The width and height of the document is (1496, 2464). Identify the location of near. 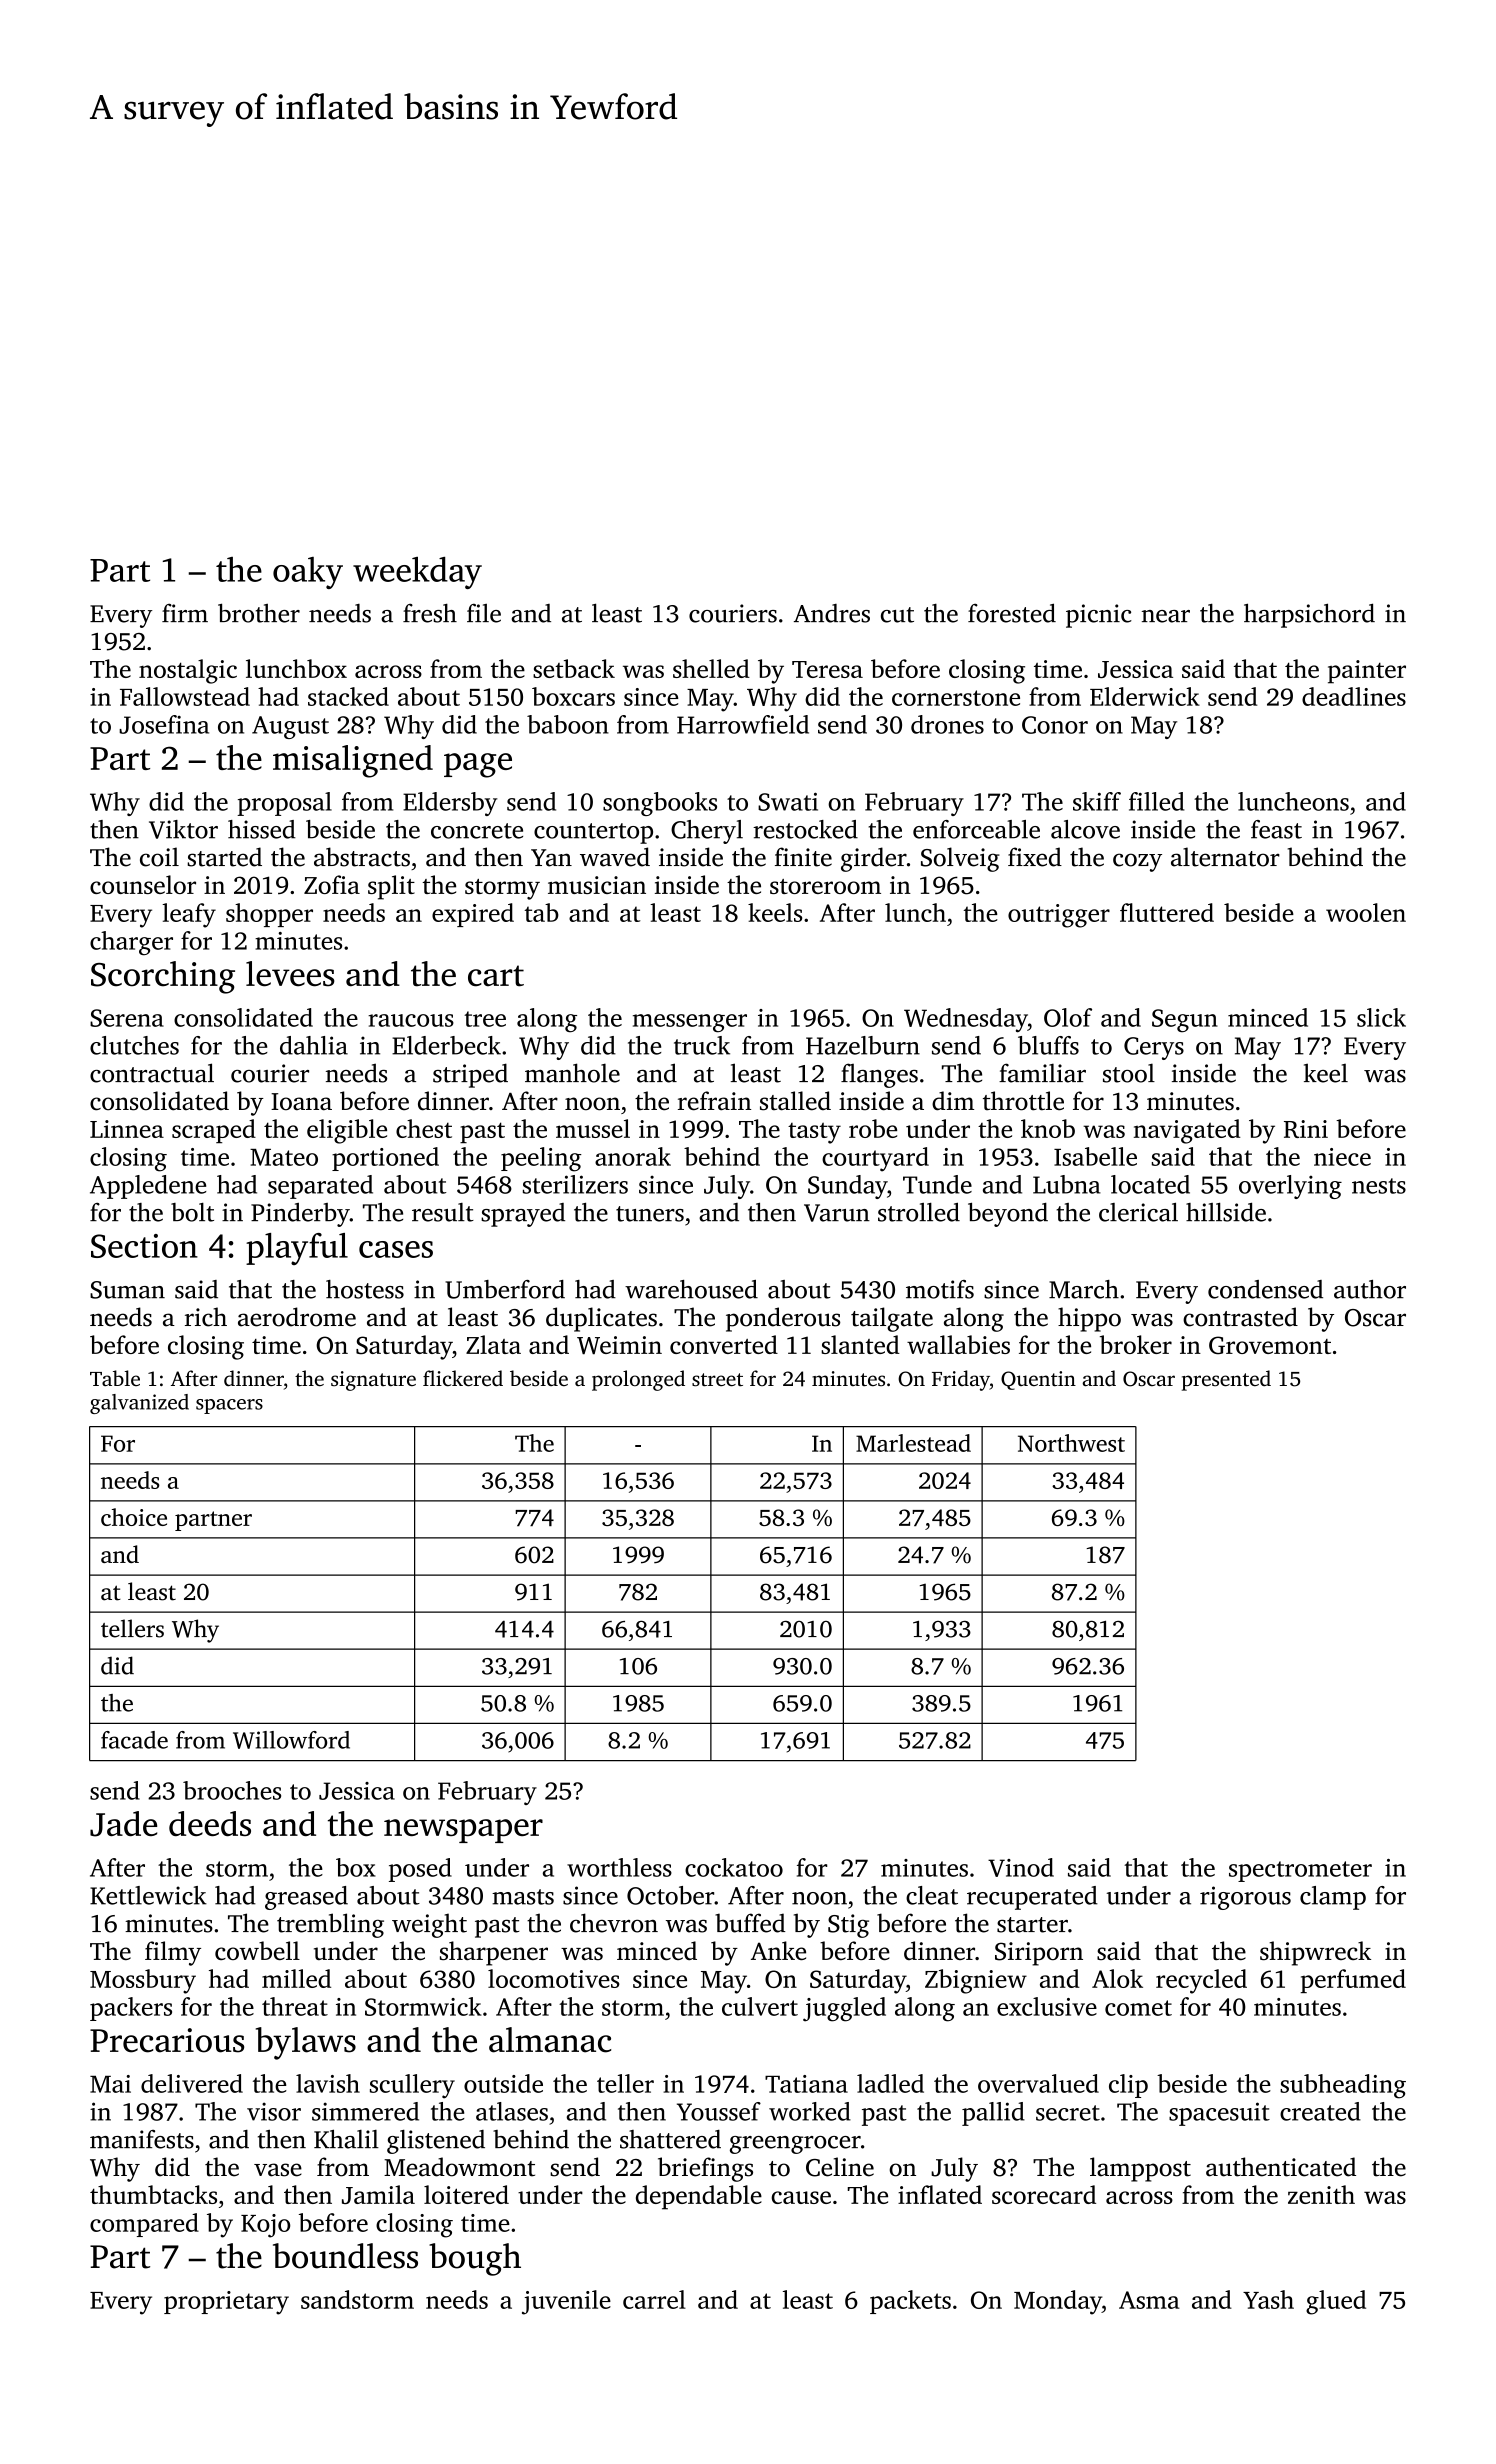
(1166, 616).
